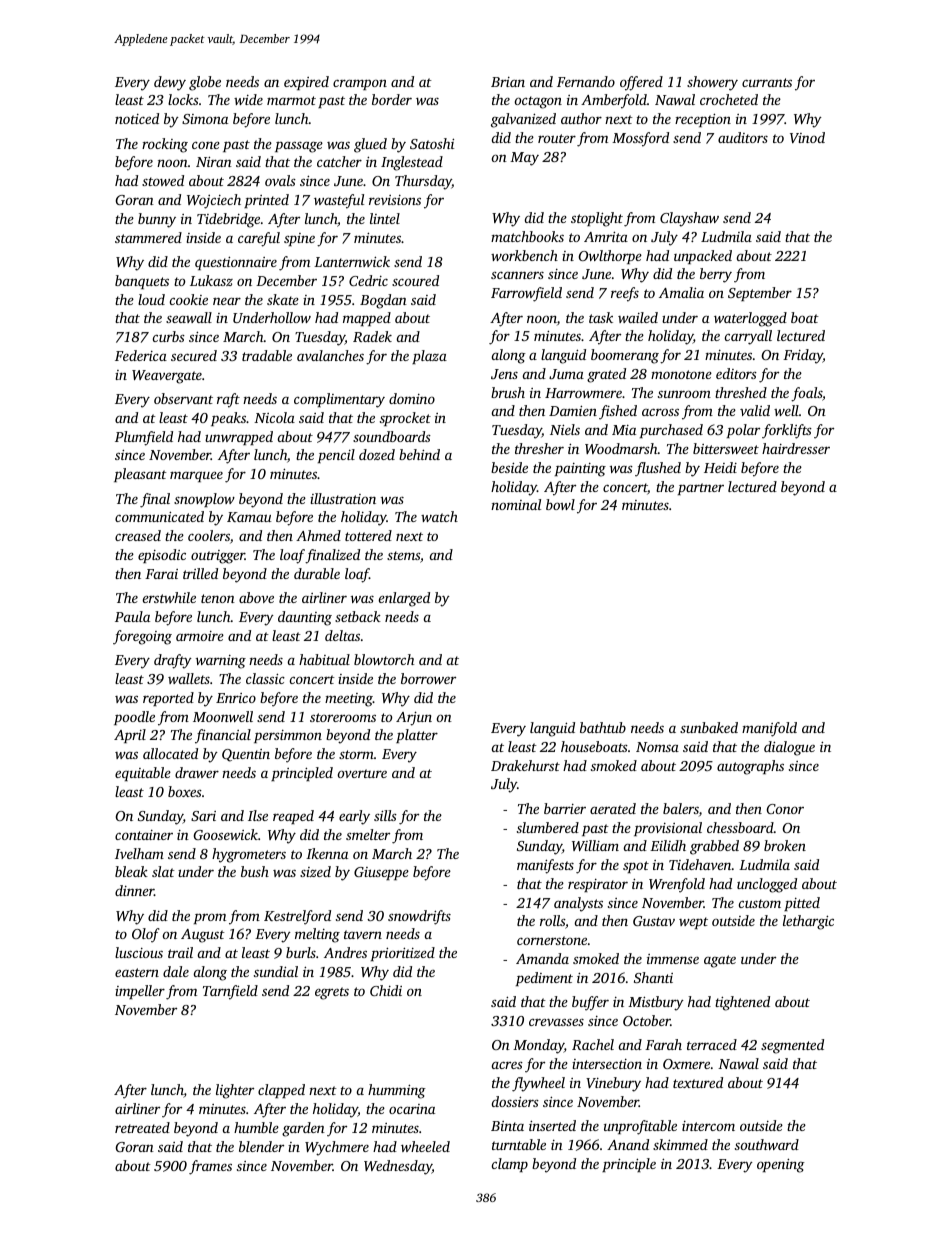  Describe the element at coordinates (769, 729) in the page. I see `manifold` at that location.
